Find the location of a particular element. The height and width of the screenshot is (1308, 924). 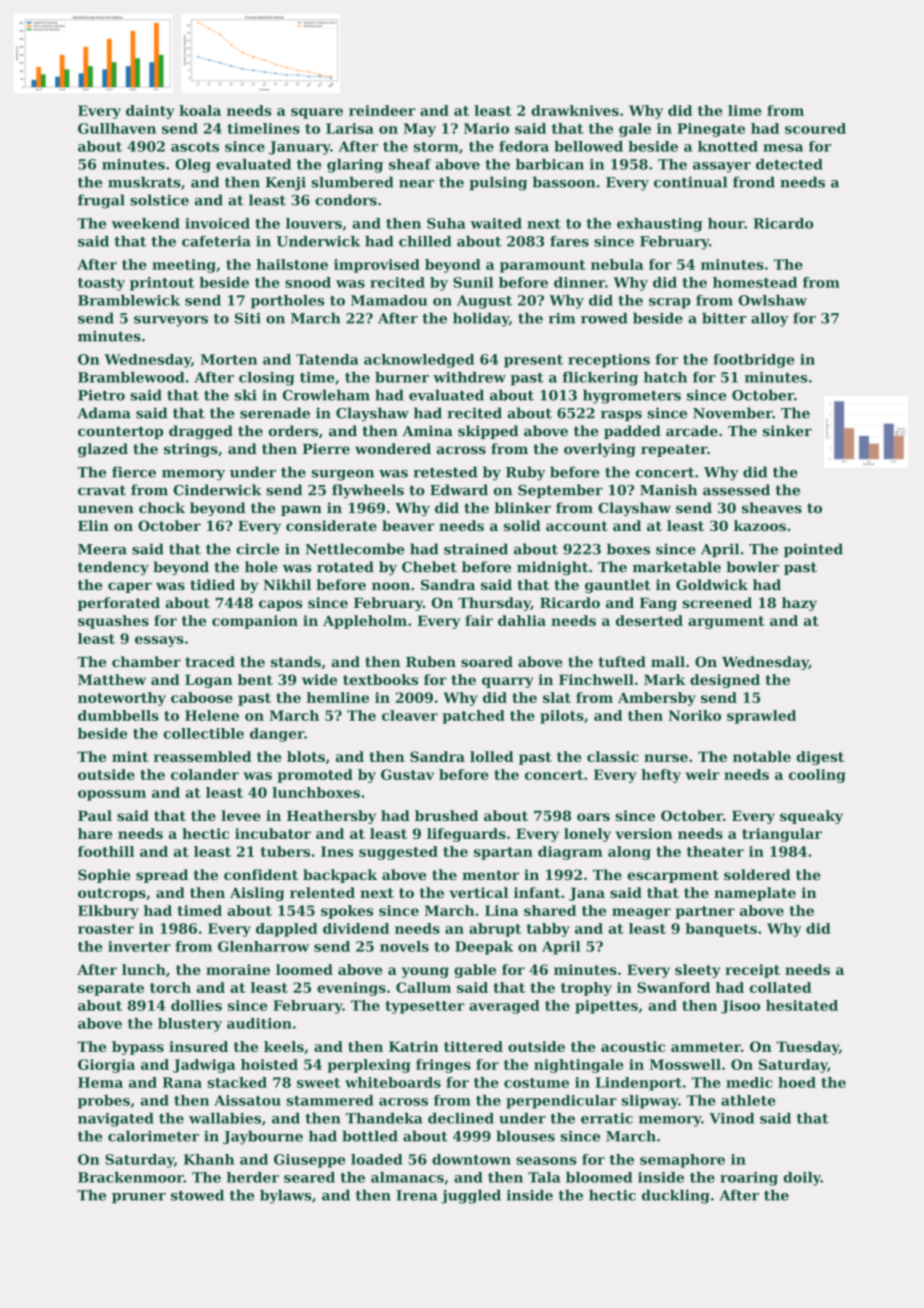

Mario is located at coordinates (486, 128).
